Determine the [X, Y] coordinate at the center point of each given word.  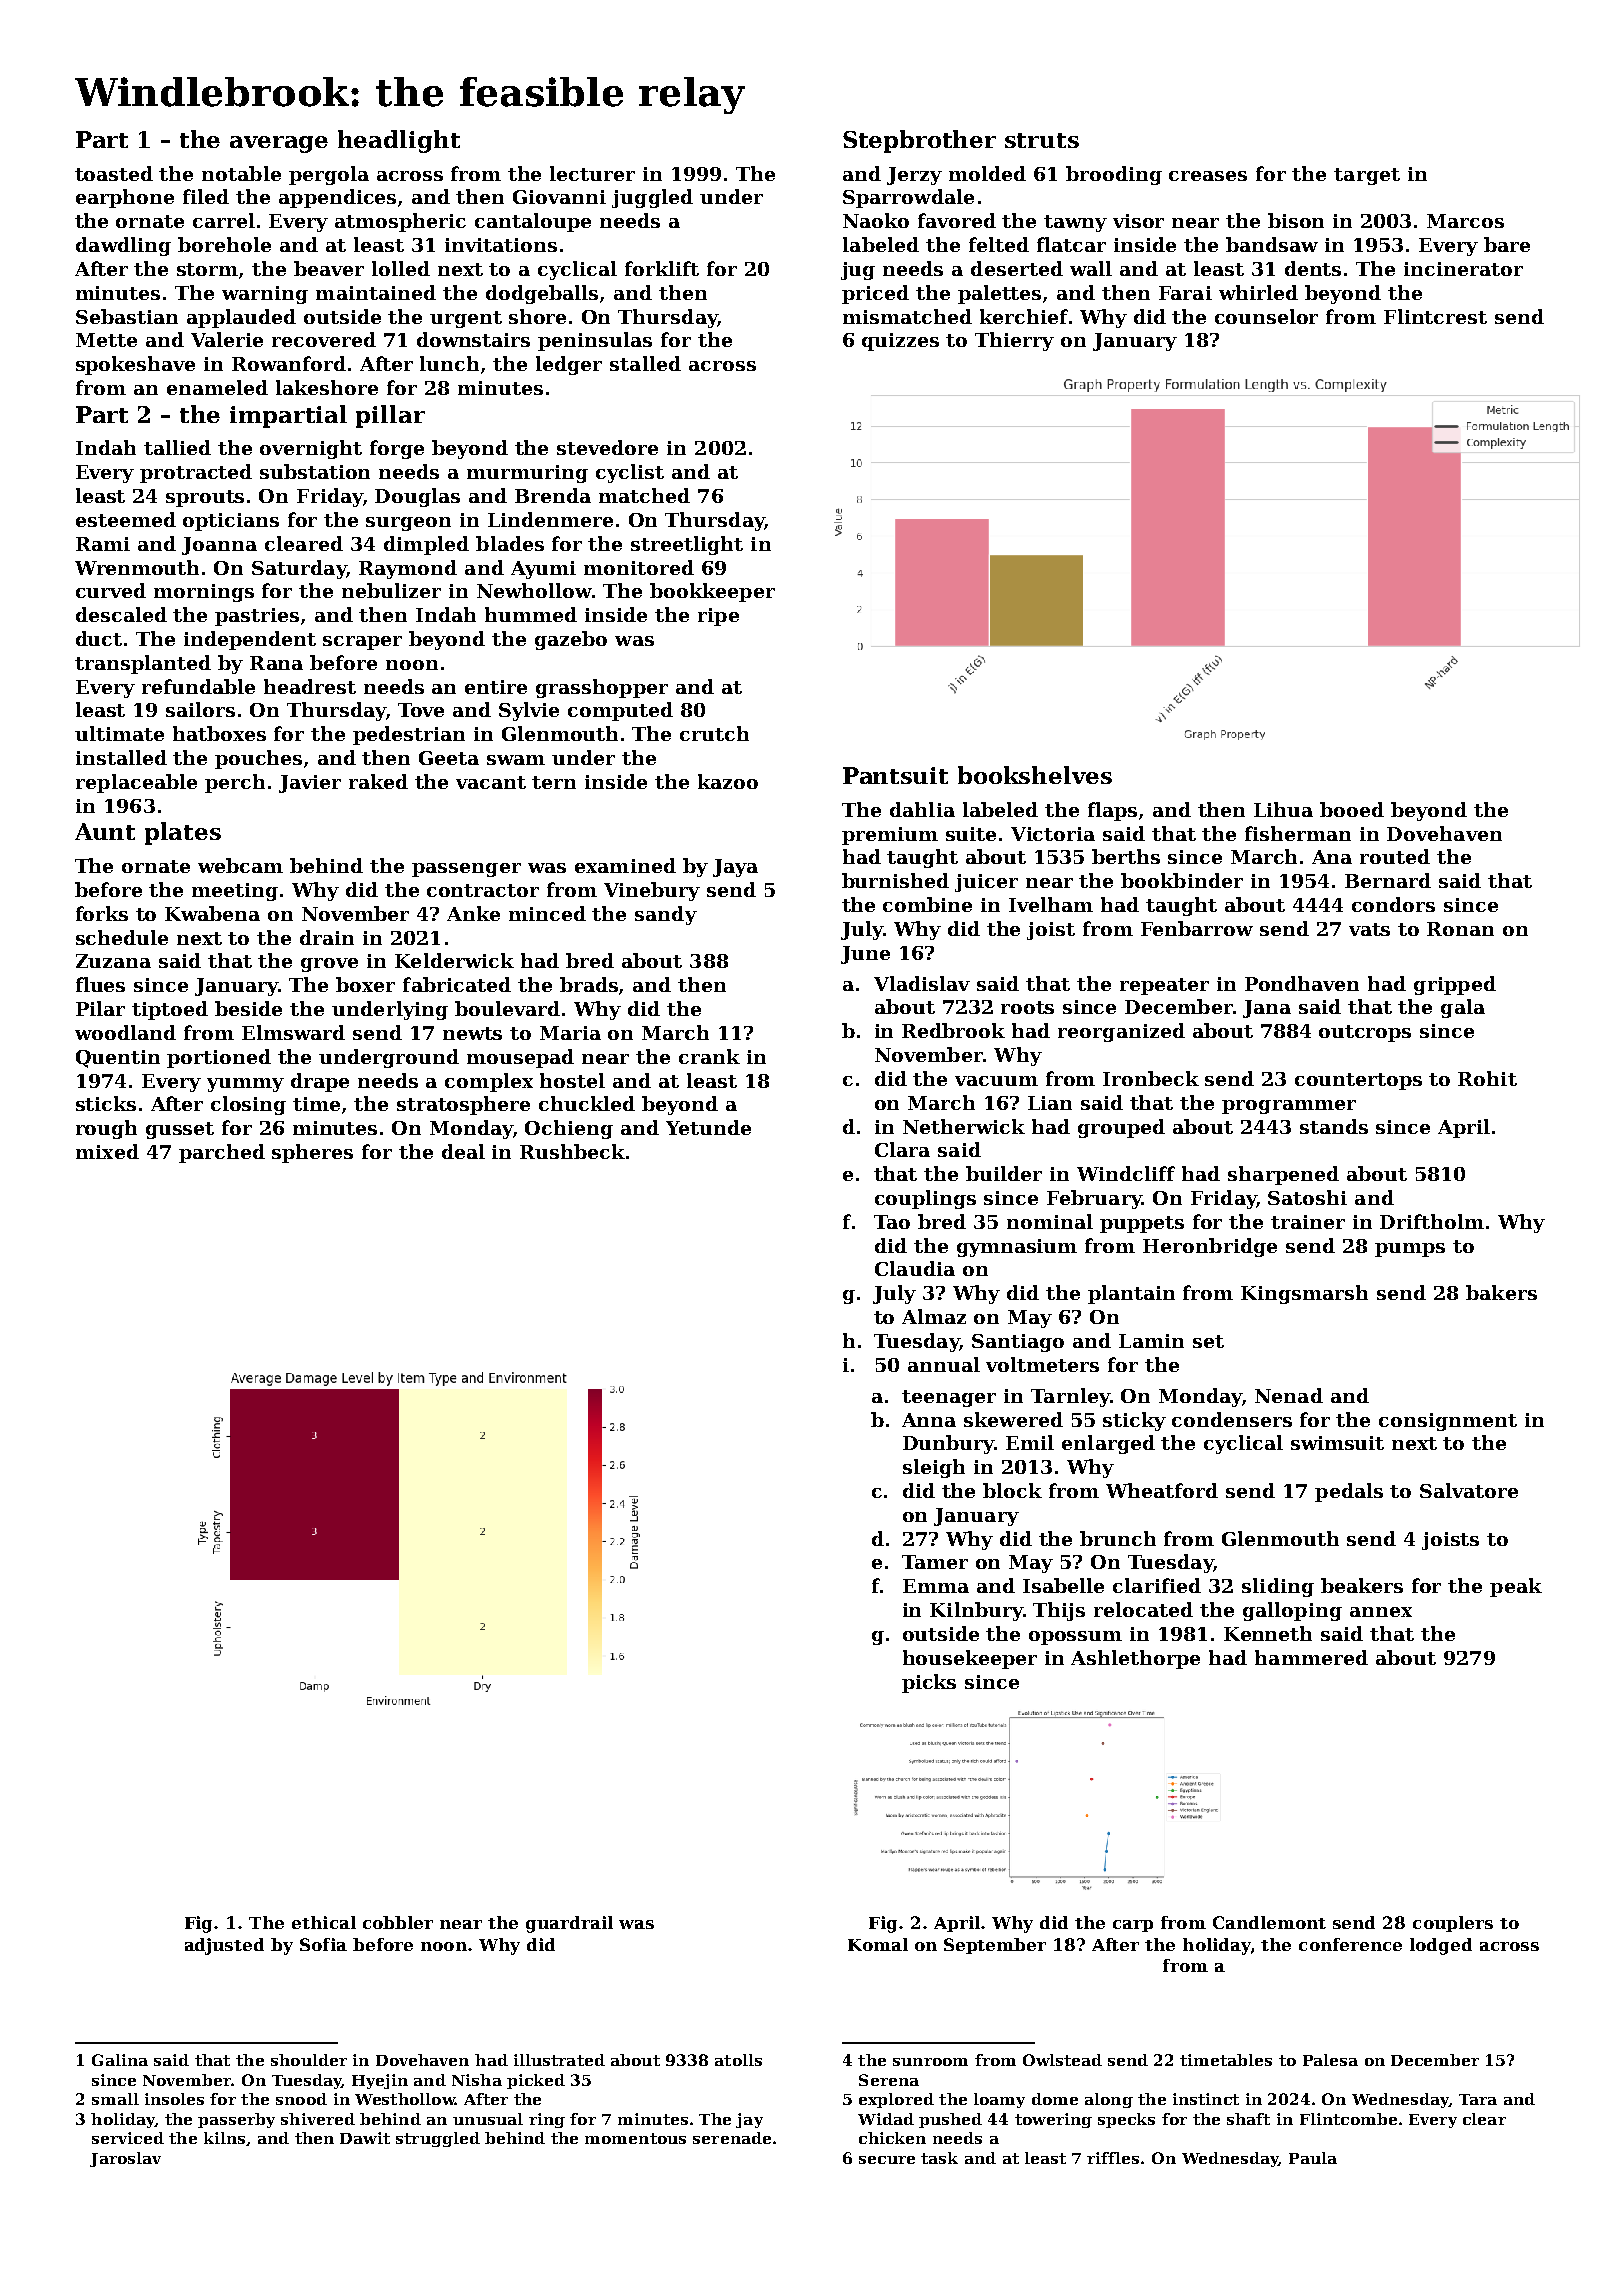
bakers [1501, 1292]
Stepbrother [919, 141]
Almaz [934, 1316]
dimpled [426, 545]
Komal [878, 1944]
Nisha [477, 2080]
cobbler [398, 1922]
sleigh [934, 1468]
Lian [1050, 1103]
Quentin [118, 1059]
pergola [329, 175]
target [1367, 176]
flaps [1112, 811]
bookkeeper [712, 592]
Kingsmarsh [1304, 1294]
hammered [1311, 1657]
